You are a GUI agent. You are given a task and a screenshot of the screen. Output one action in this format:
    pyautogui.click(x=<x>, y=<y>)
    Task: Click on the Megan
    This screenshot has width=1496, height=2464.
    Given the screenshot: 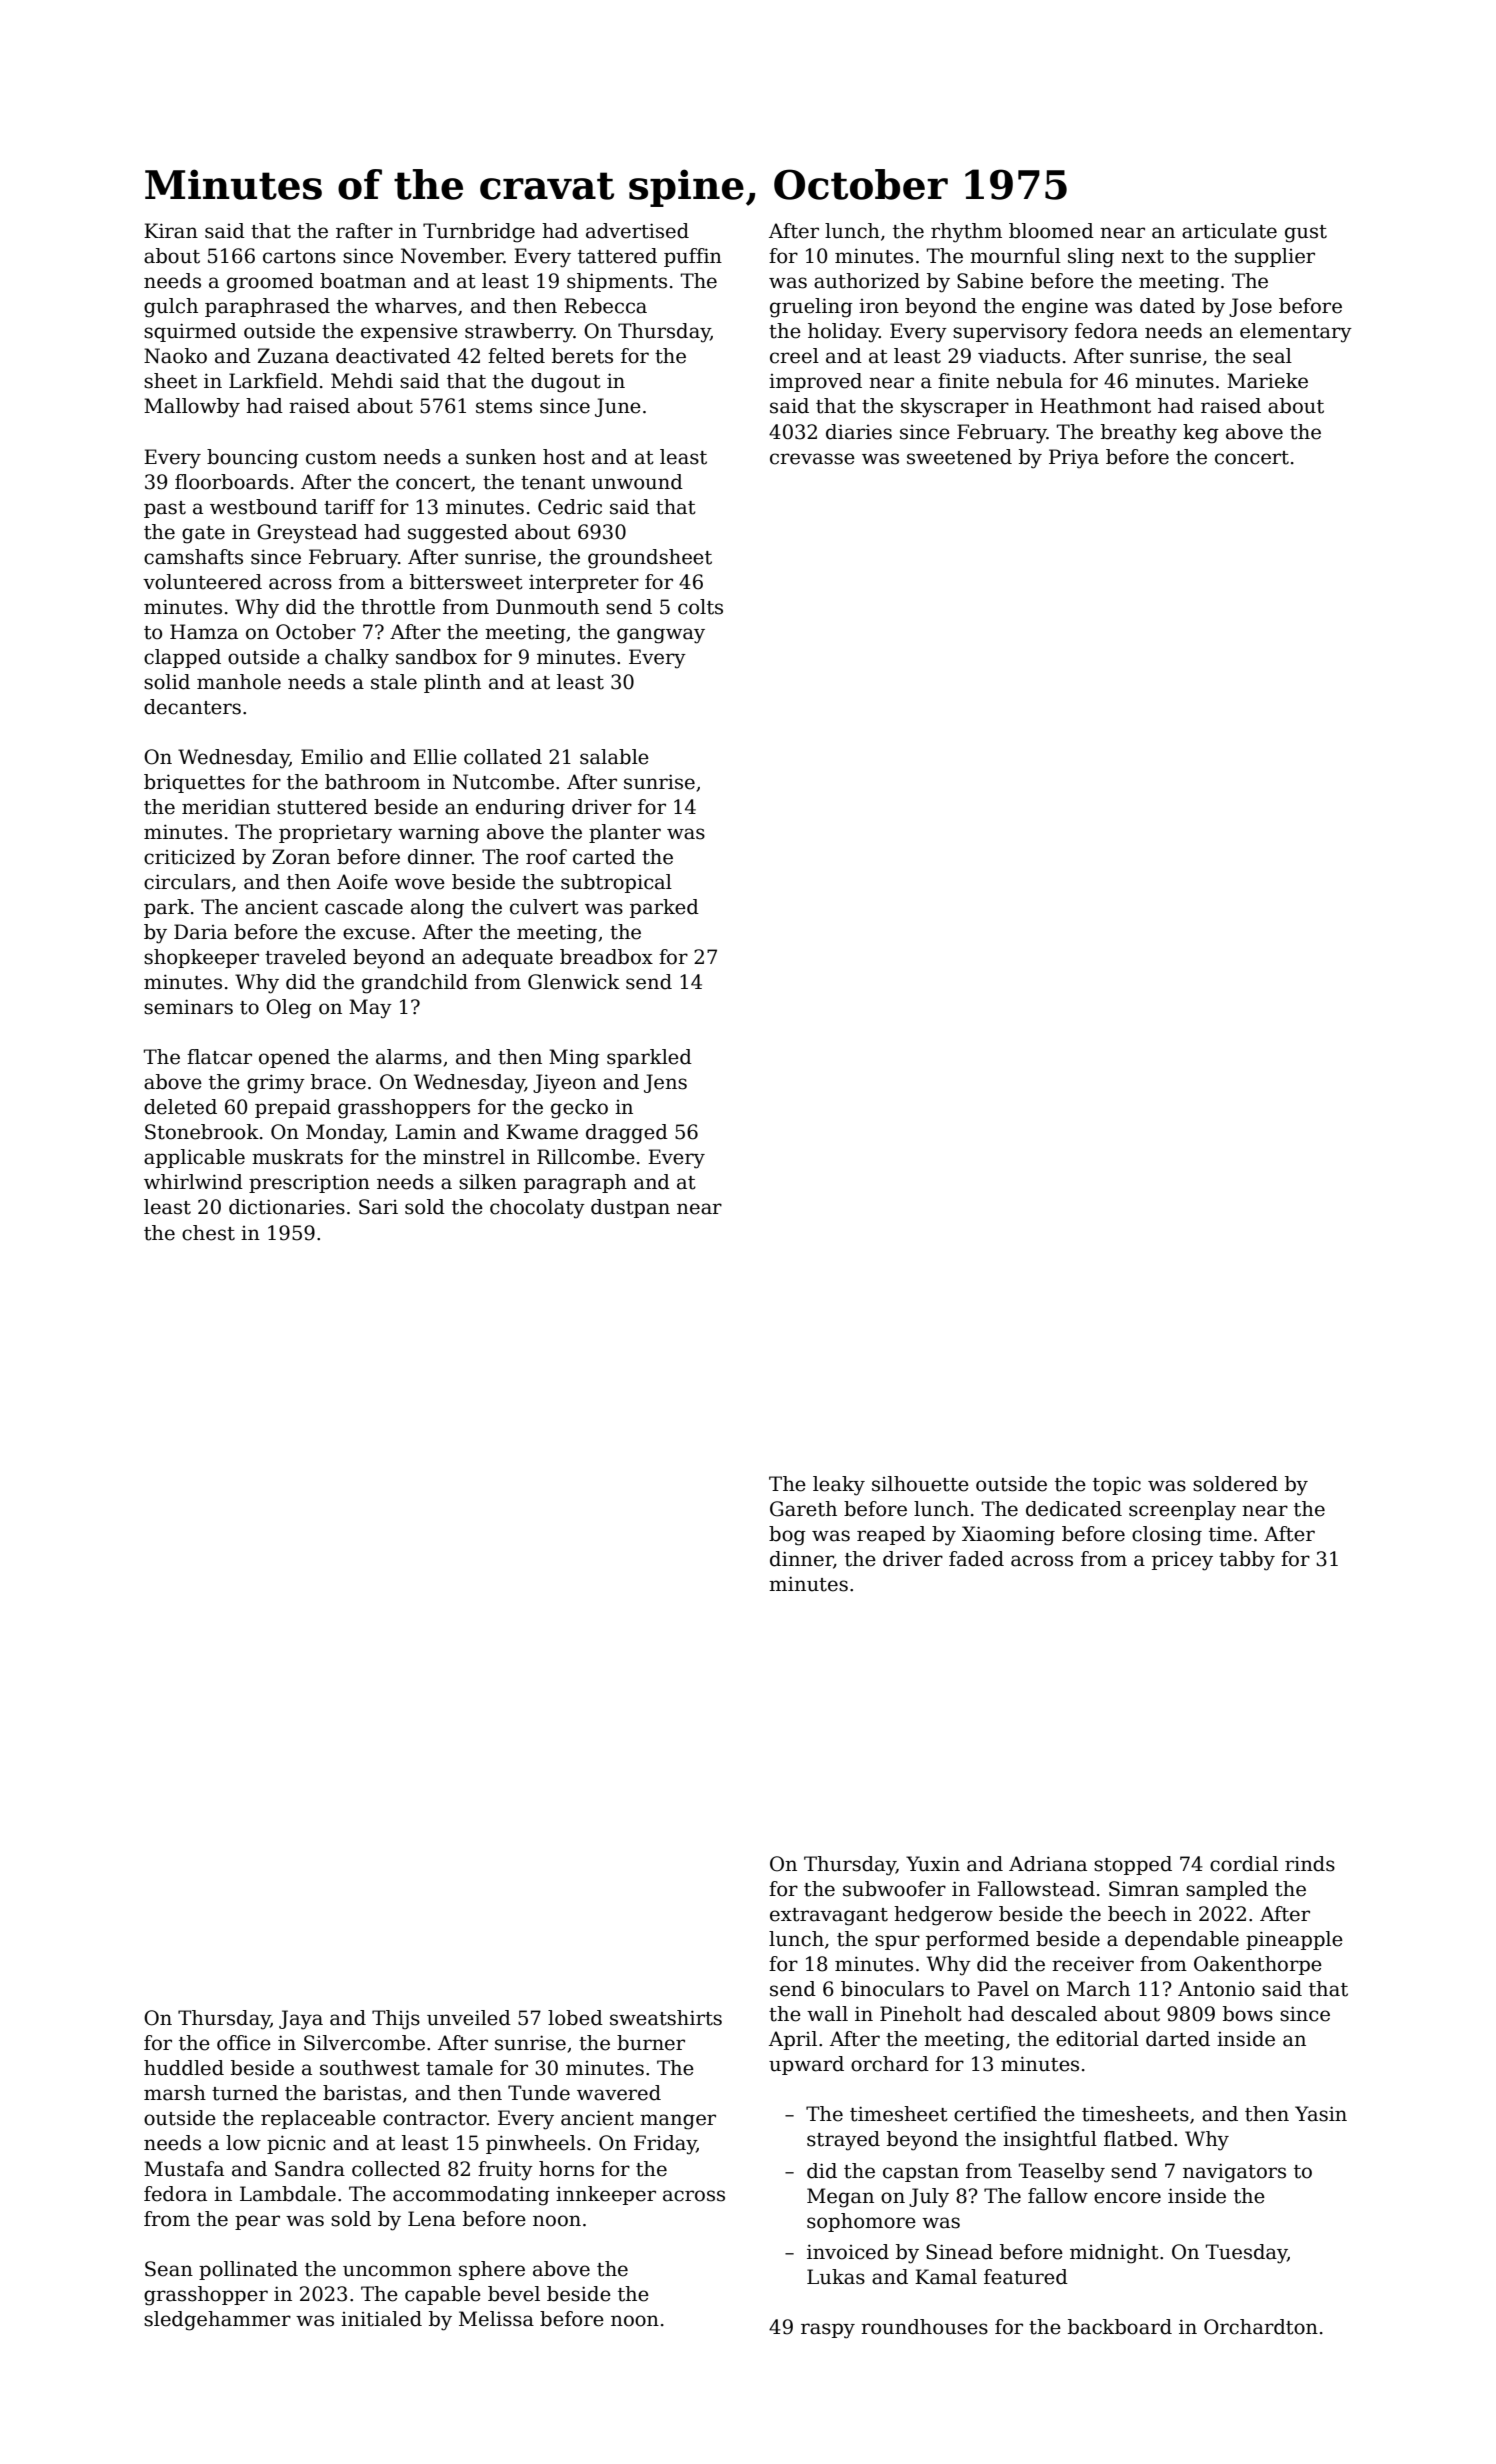 What is the action you would take?
    pyautogui.click(x=840, y=2198)
